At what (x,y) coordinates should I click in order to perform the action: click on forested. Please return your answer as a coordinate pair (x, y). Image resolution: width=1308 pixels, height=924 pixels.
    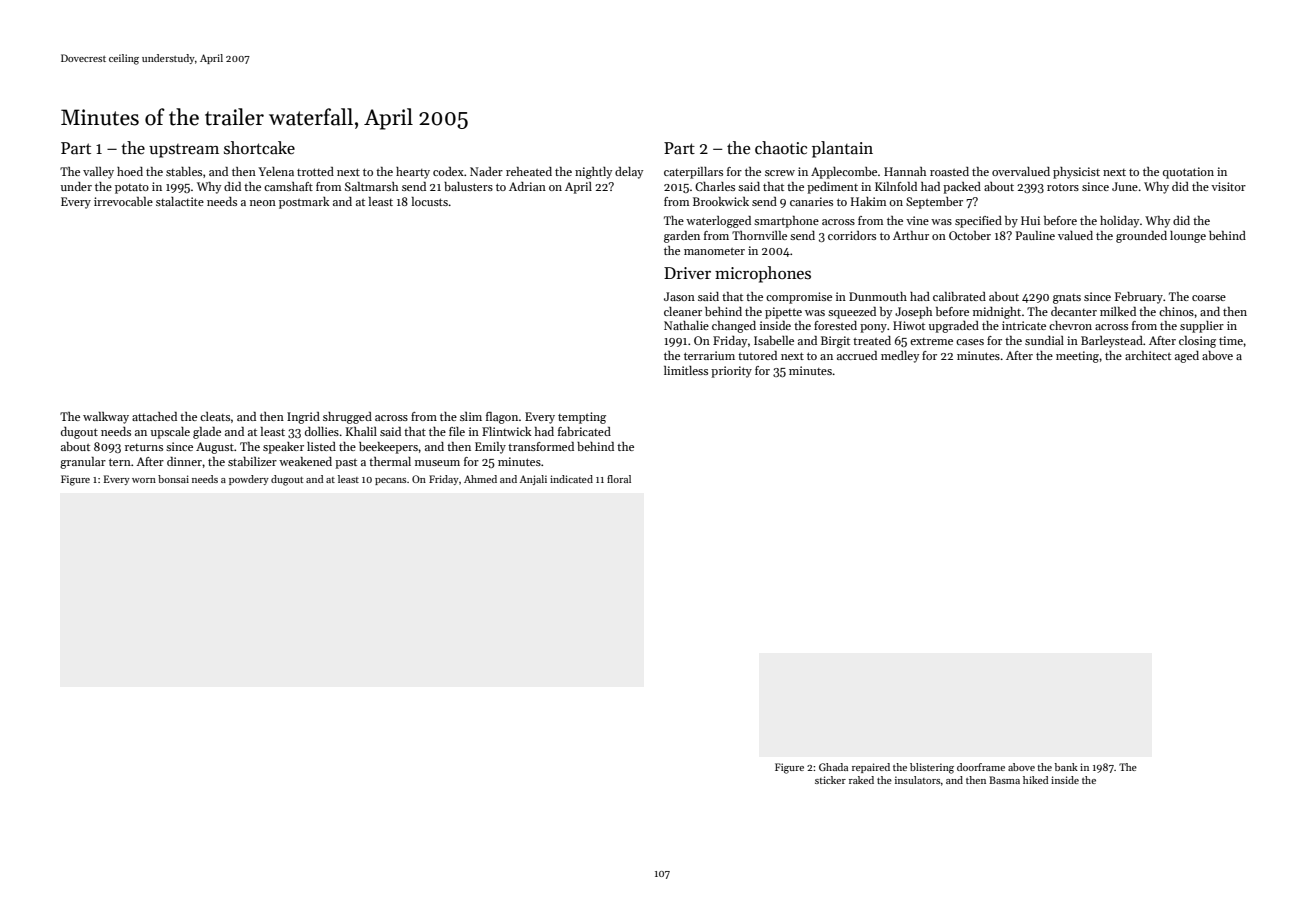
    Looking at the image, I should click on (835, 325).
